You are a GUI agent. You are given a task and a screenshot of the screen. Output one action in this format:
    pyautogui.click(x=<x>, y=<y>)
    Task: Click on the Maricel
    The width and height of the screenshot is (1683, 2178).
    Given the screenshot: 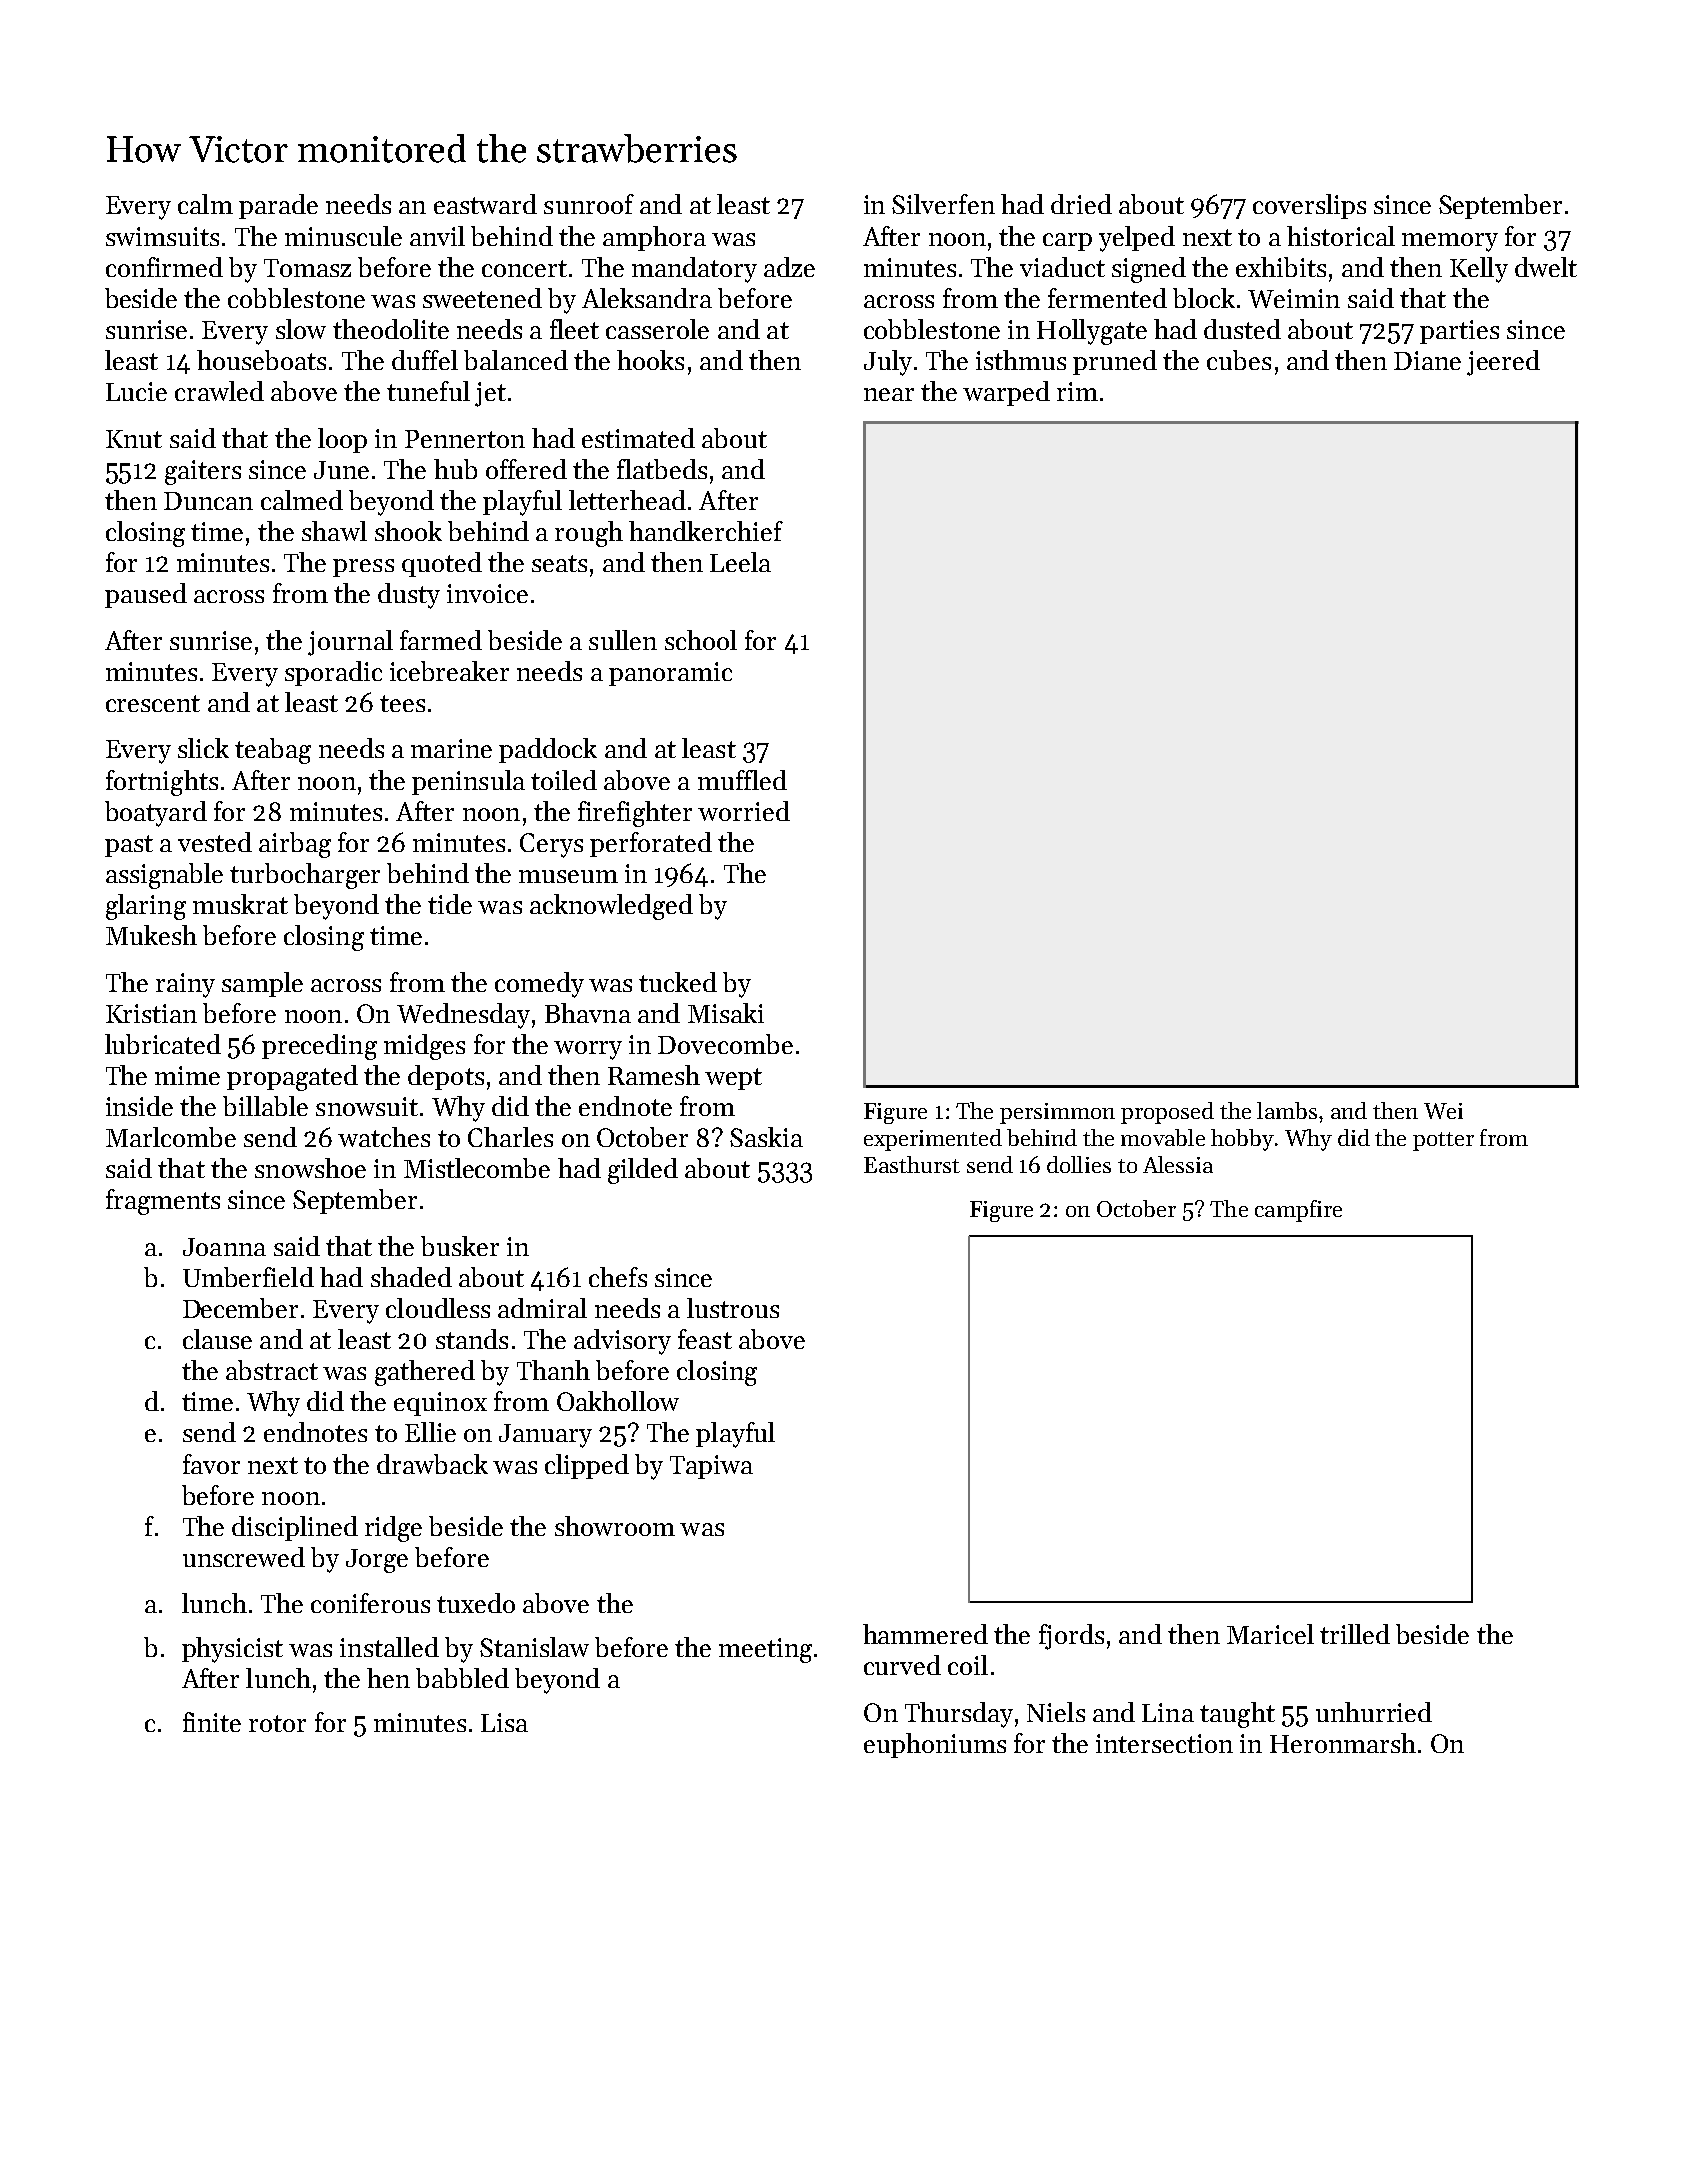 What is the action you would take?
    pyautogui.click(x=1270, y=1634)
